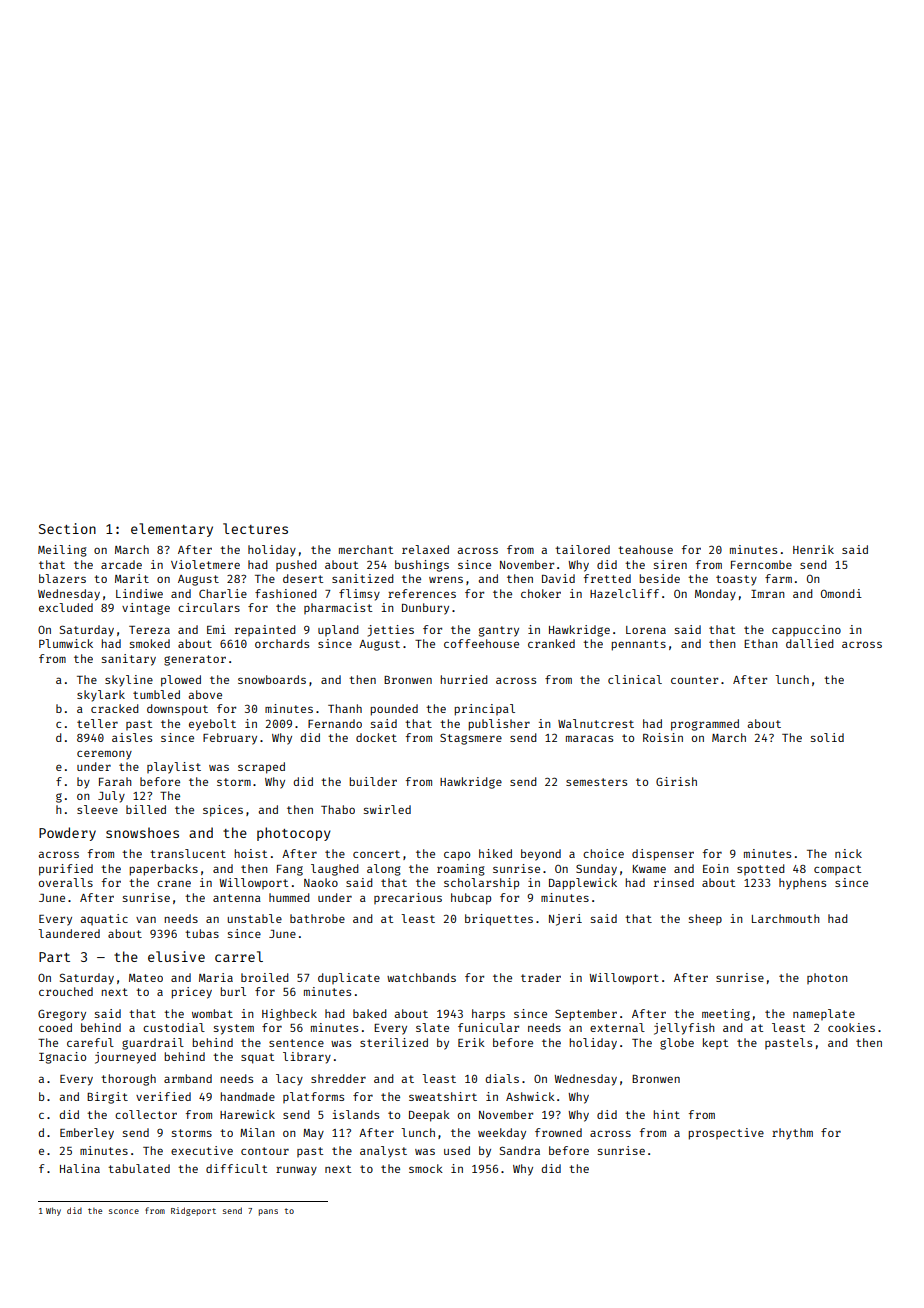  What do you see at coordinates (824, 1014) in the document?
I see `nameplate` at bounding box center [824, 1014].
